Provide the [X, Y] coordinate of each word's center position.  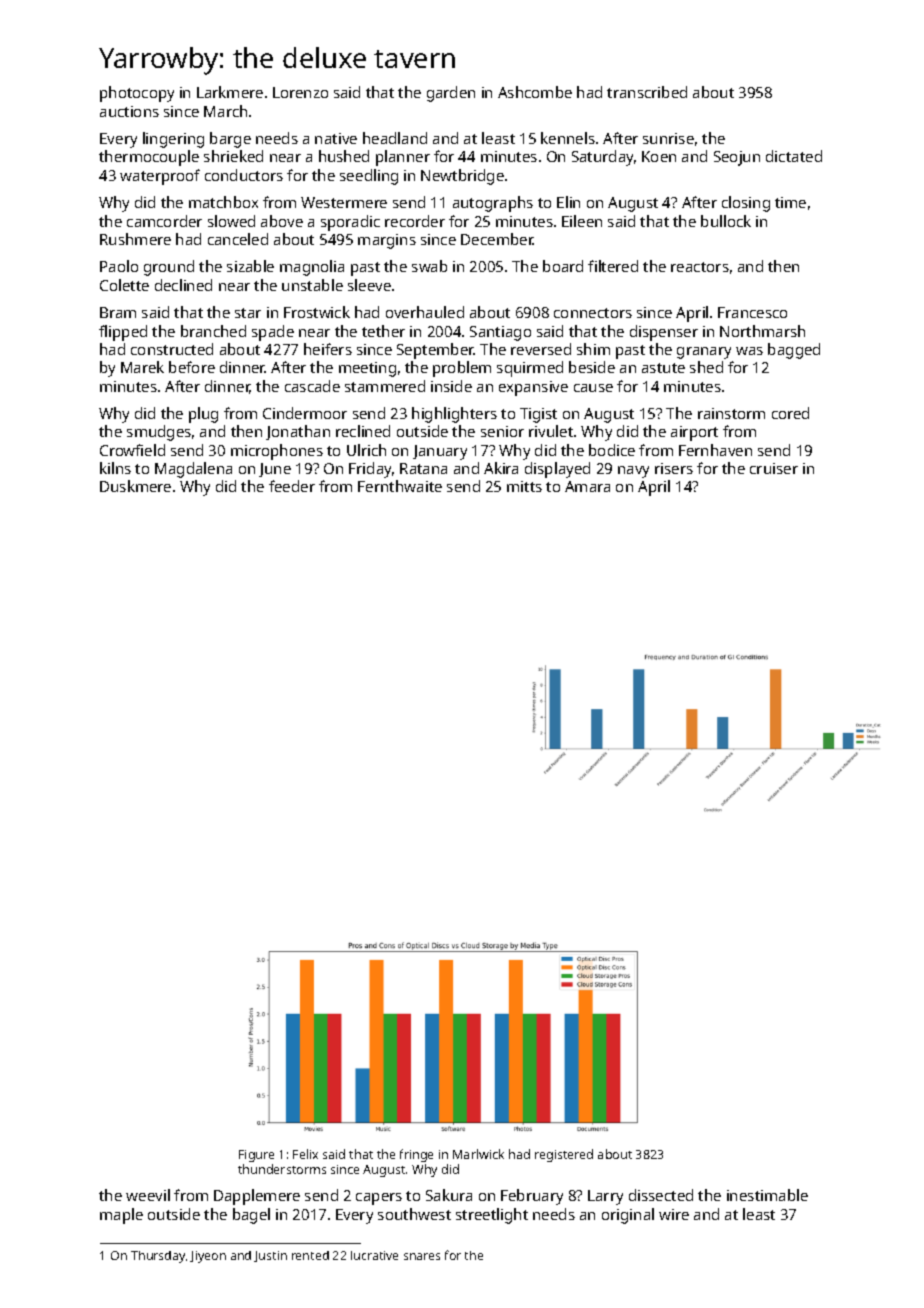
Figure [256, 1156]
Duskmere [135, 486]
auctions [129, 111]
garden [451, 94]
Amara [587, 486]
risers [674, 468]
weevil [148, 1195]
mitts [524, 486]
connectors [593, 313]
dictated [794, 156]
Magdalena [193, 470]
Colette [124, 285]
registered [564, 1155]
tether [383, 331]
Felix [305, 1154]
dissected [661, 1195]
